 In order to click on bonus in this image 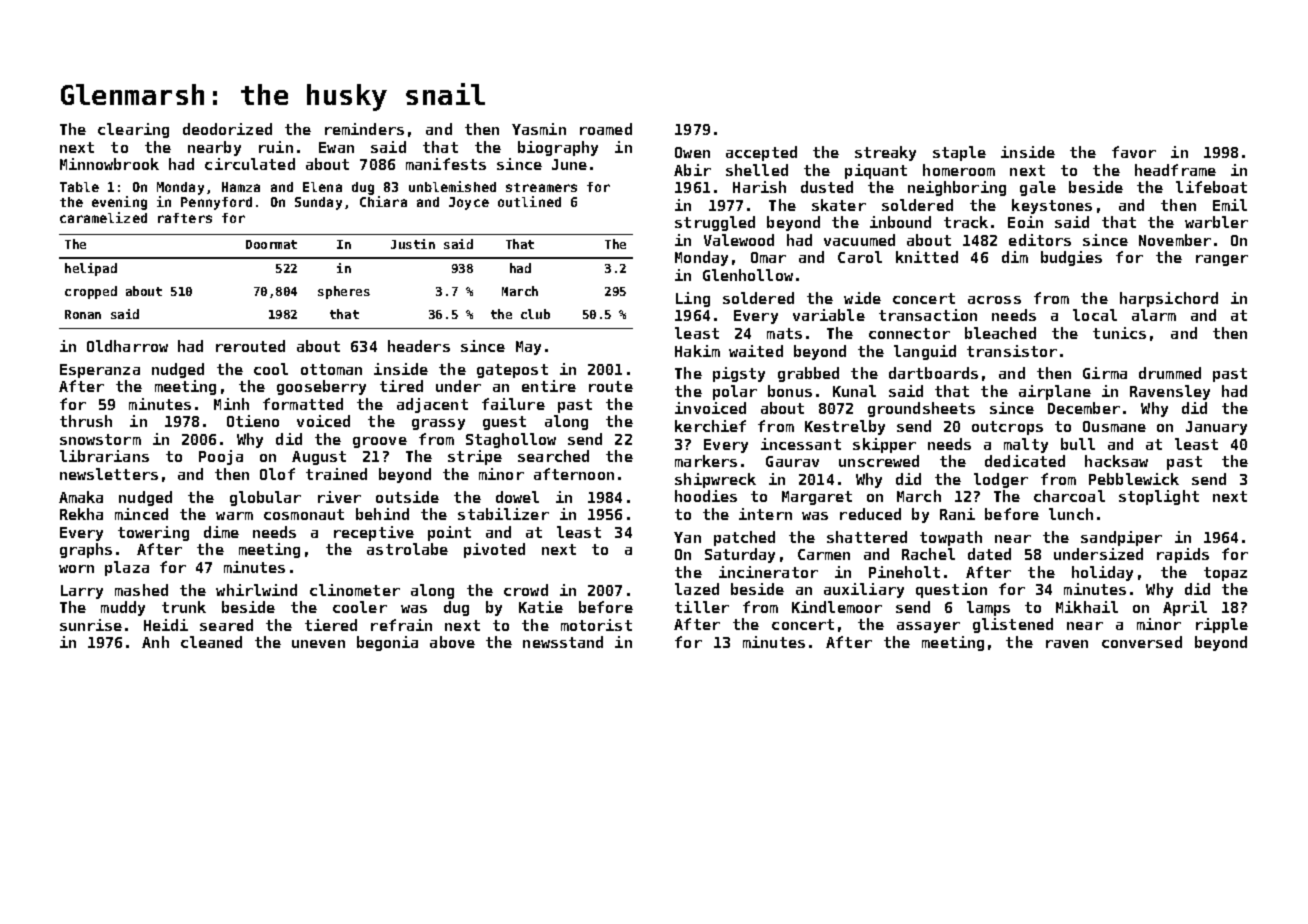, I will do `click(790, 391)`.
